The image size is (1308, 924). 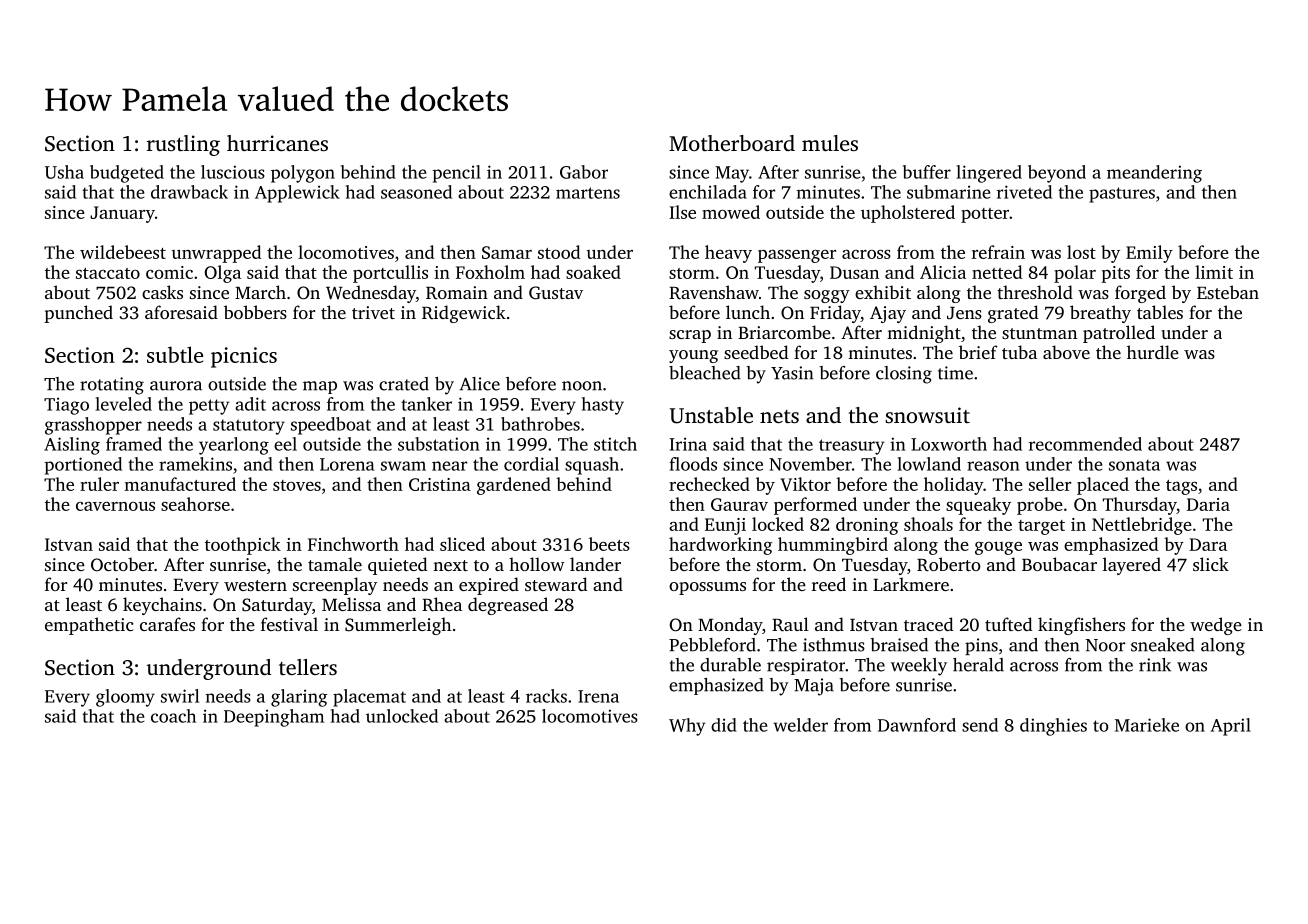 I want to click on meandering, so click(x=1154, y=174).
